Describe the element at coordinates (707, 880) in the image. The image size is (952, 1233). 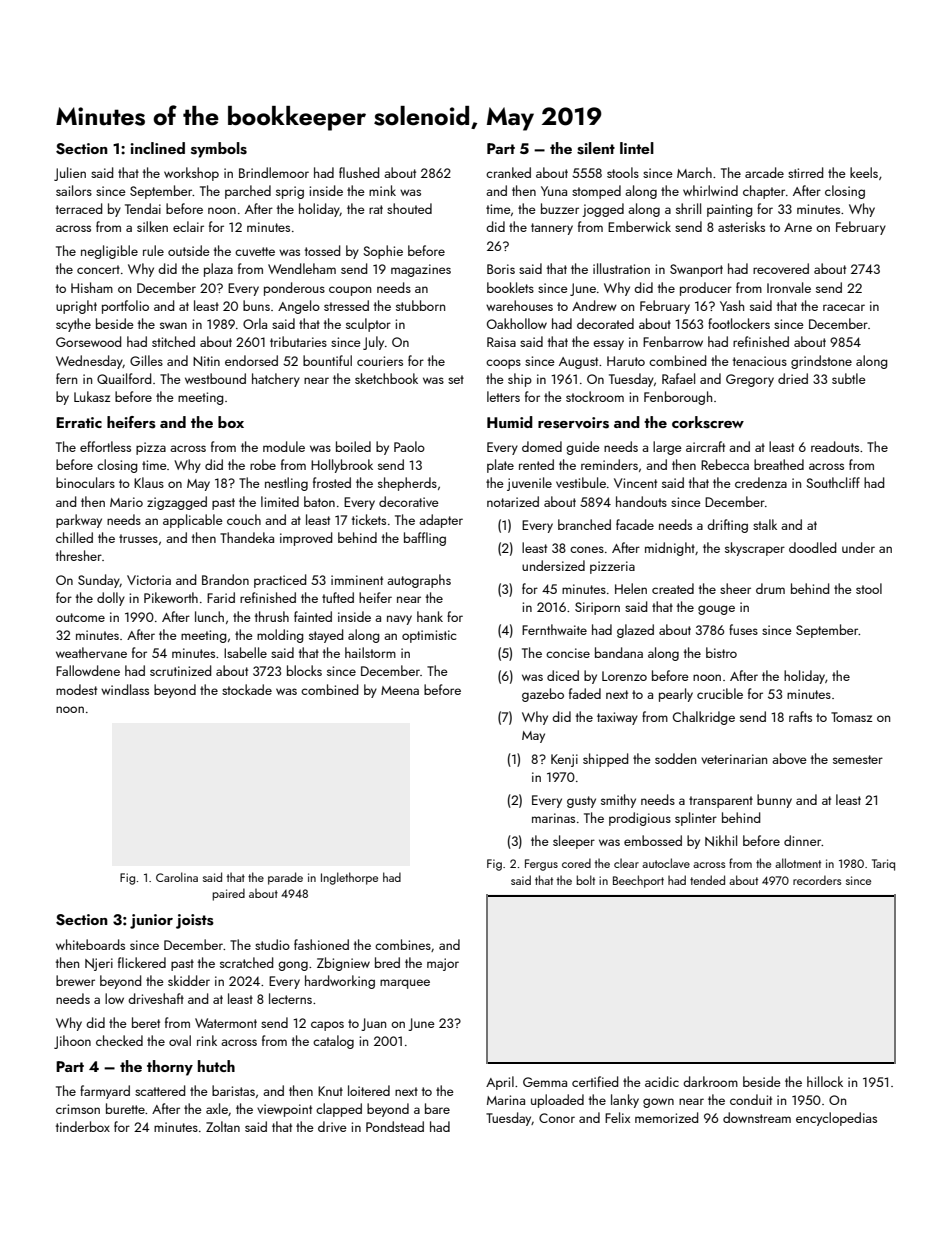
I see `tended` at that location.
